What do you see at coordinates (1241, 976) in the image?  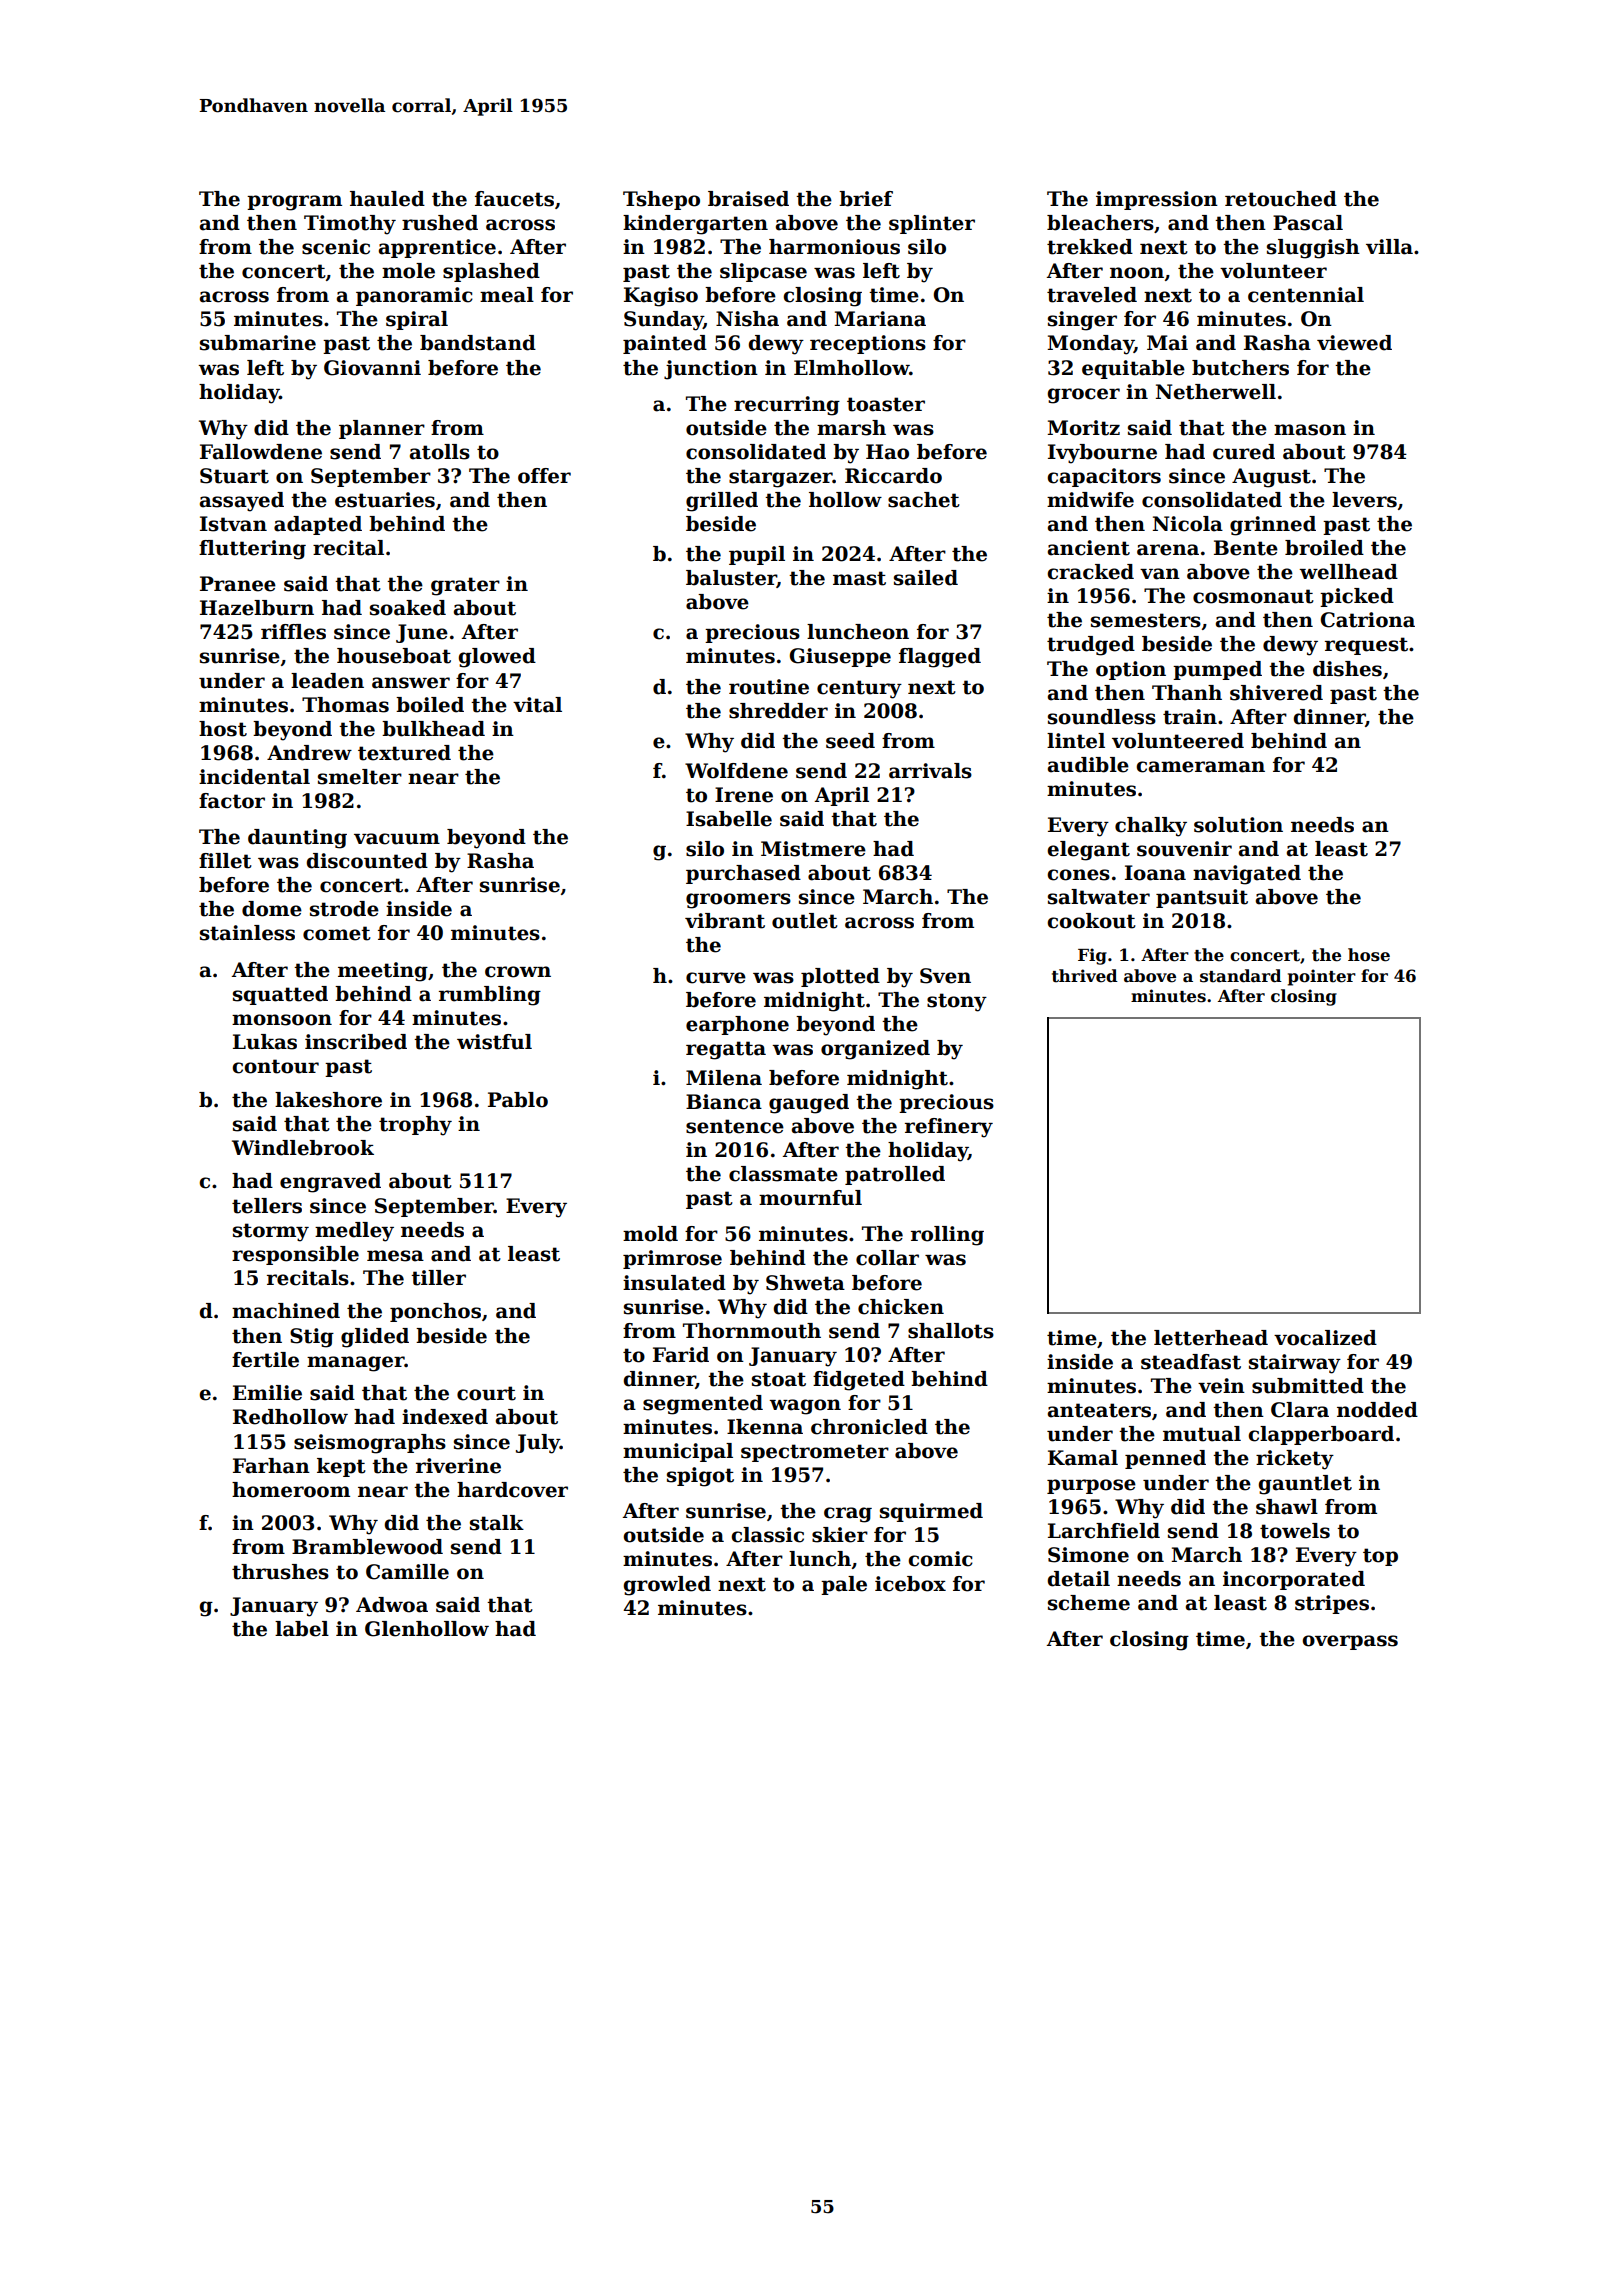 I see `standard` at bounding box center [1241, 976].
